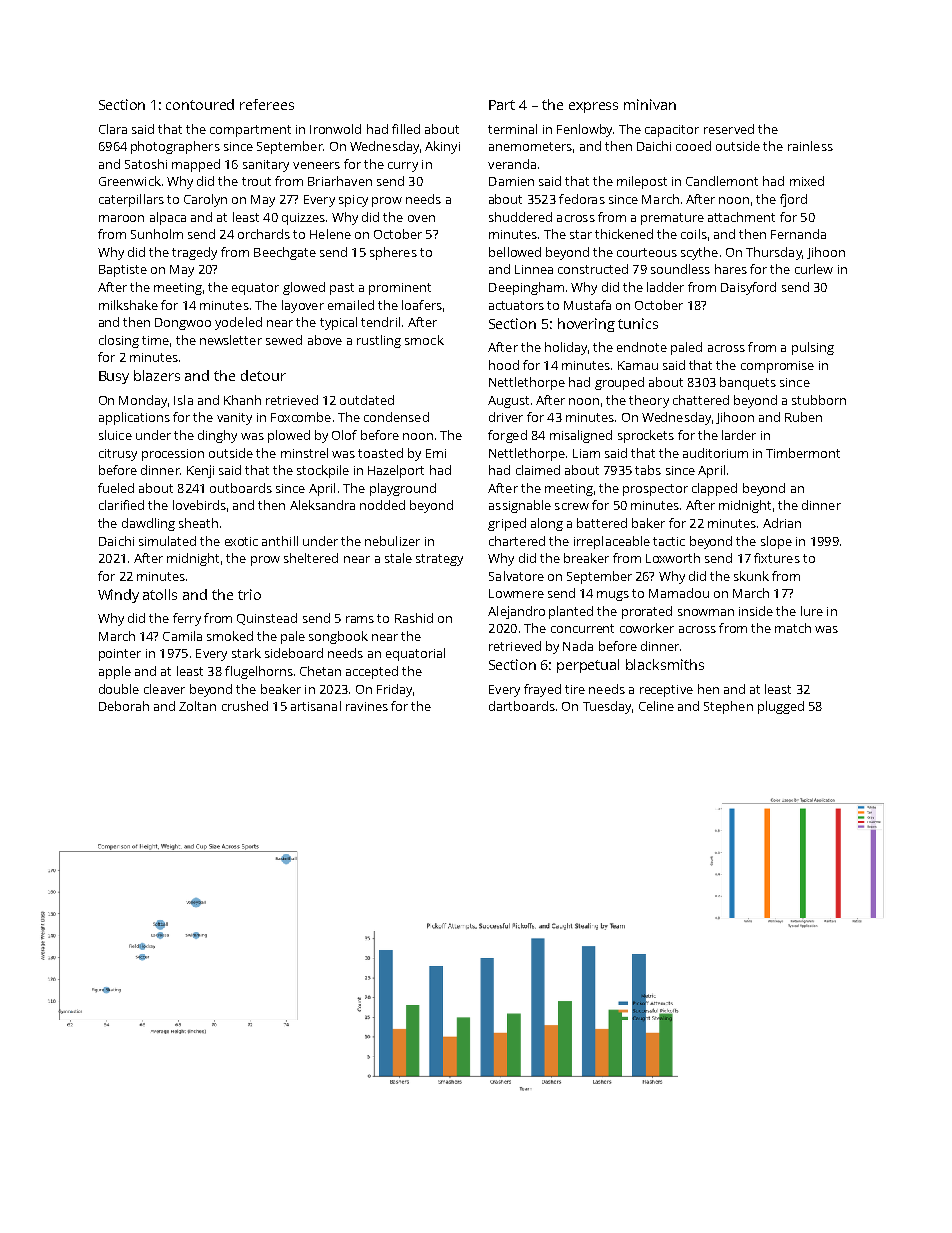 This screenshot has height=1233, width=952. Describe the element at coordinates (194, 253) in the screenshot. I see `tragedy` at that location.
